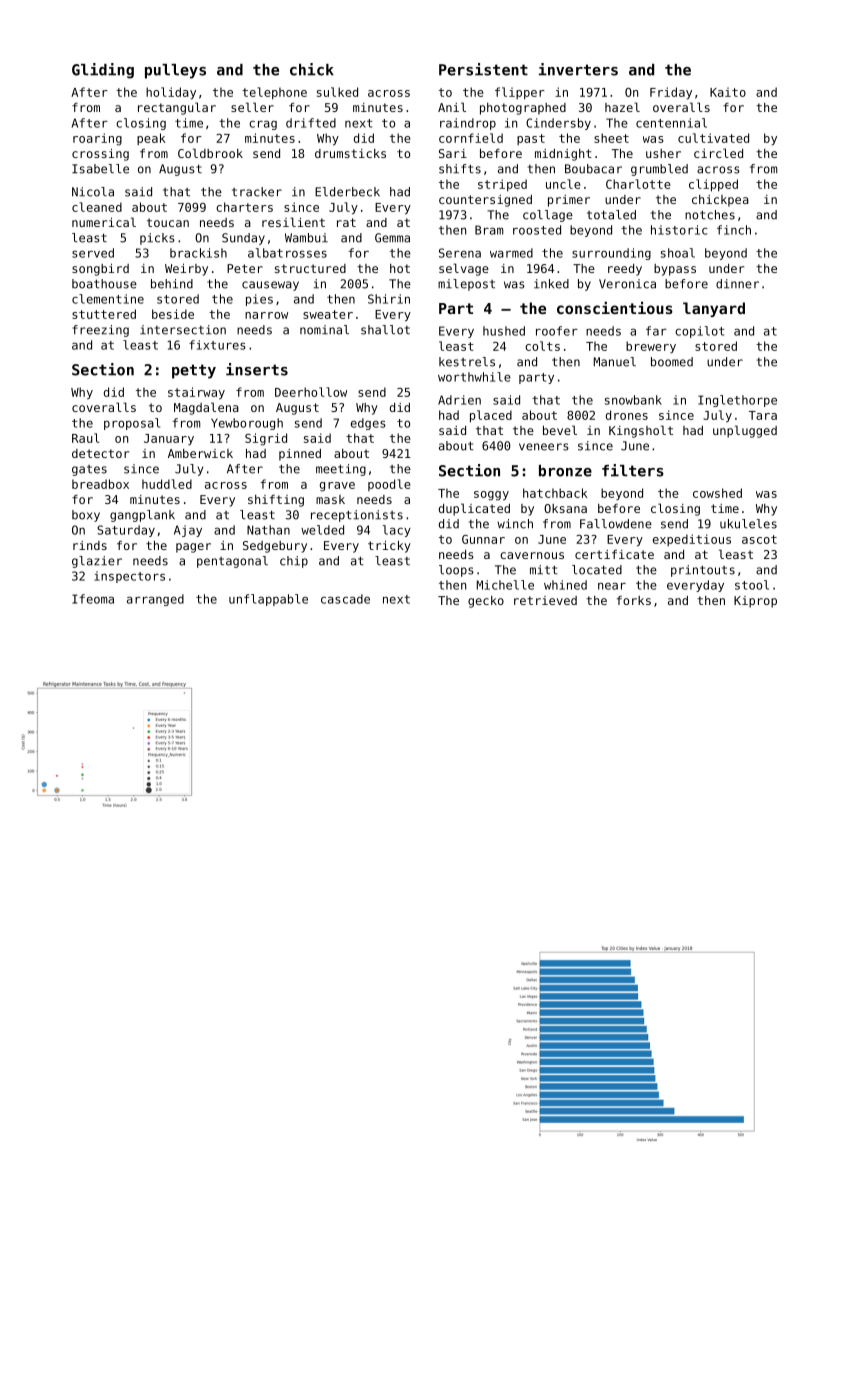 The image size is (849, 1400). Describe the element at coordinates (97, 139) in the document. I see `roaring` at that location.
